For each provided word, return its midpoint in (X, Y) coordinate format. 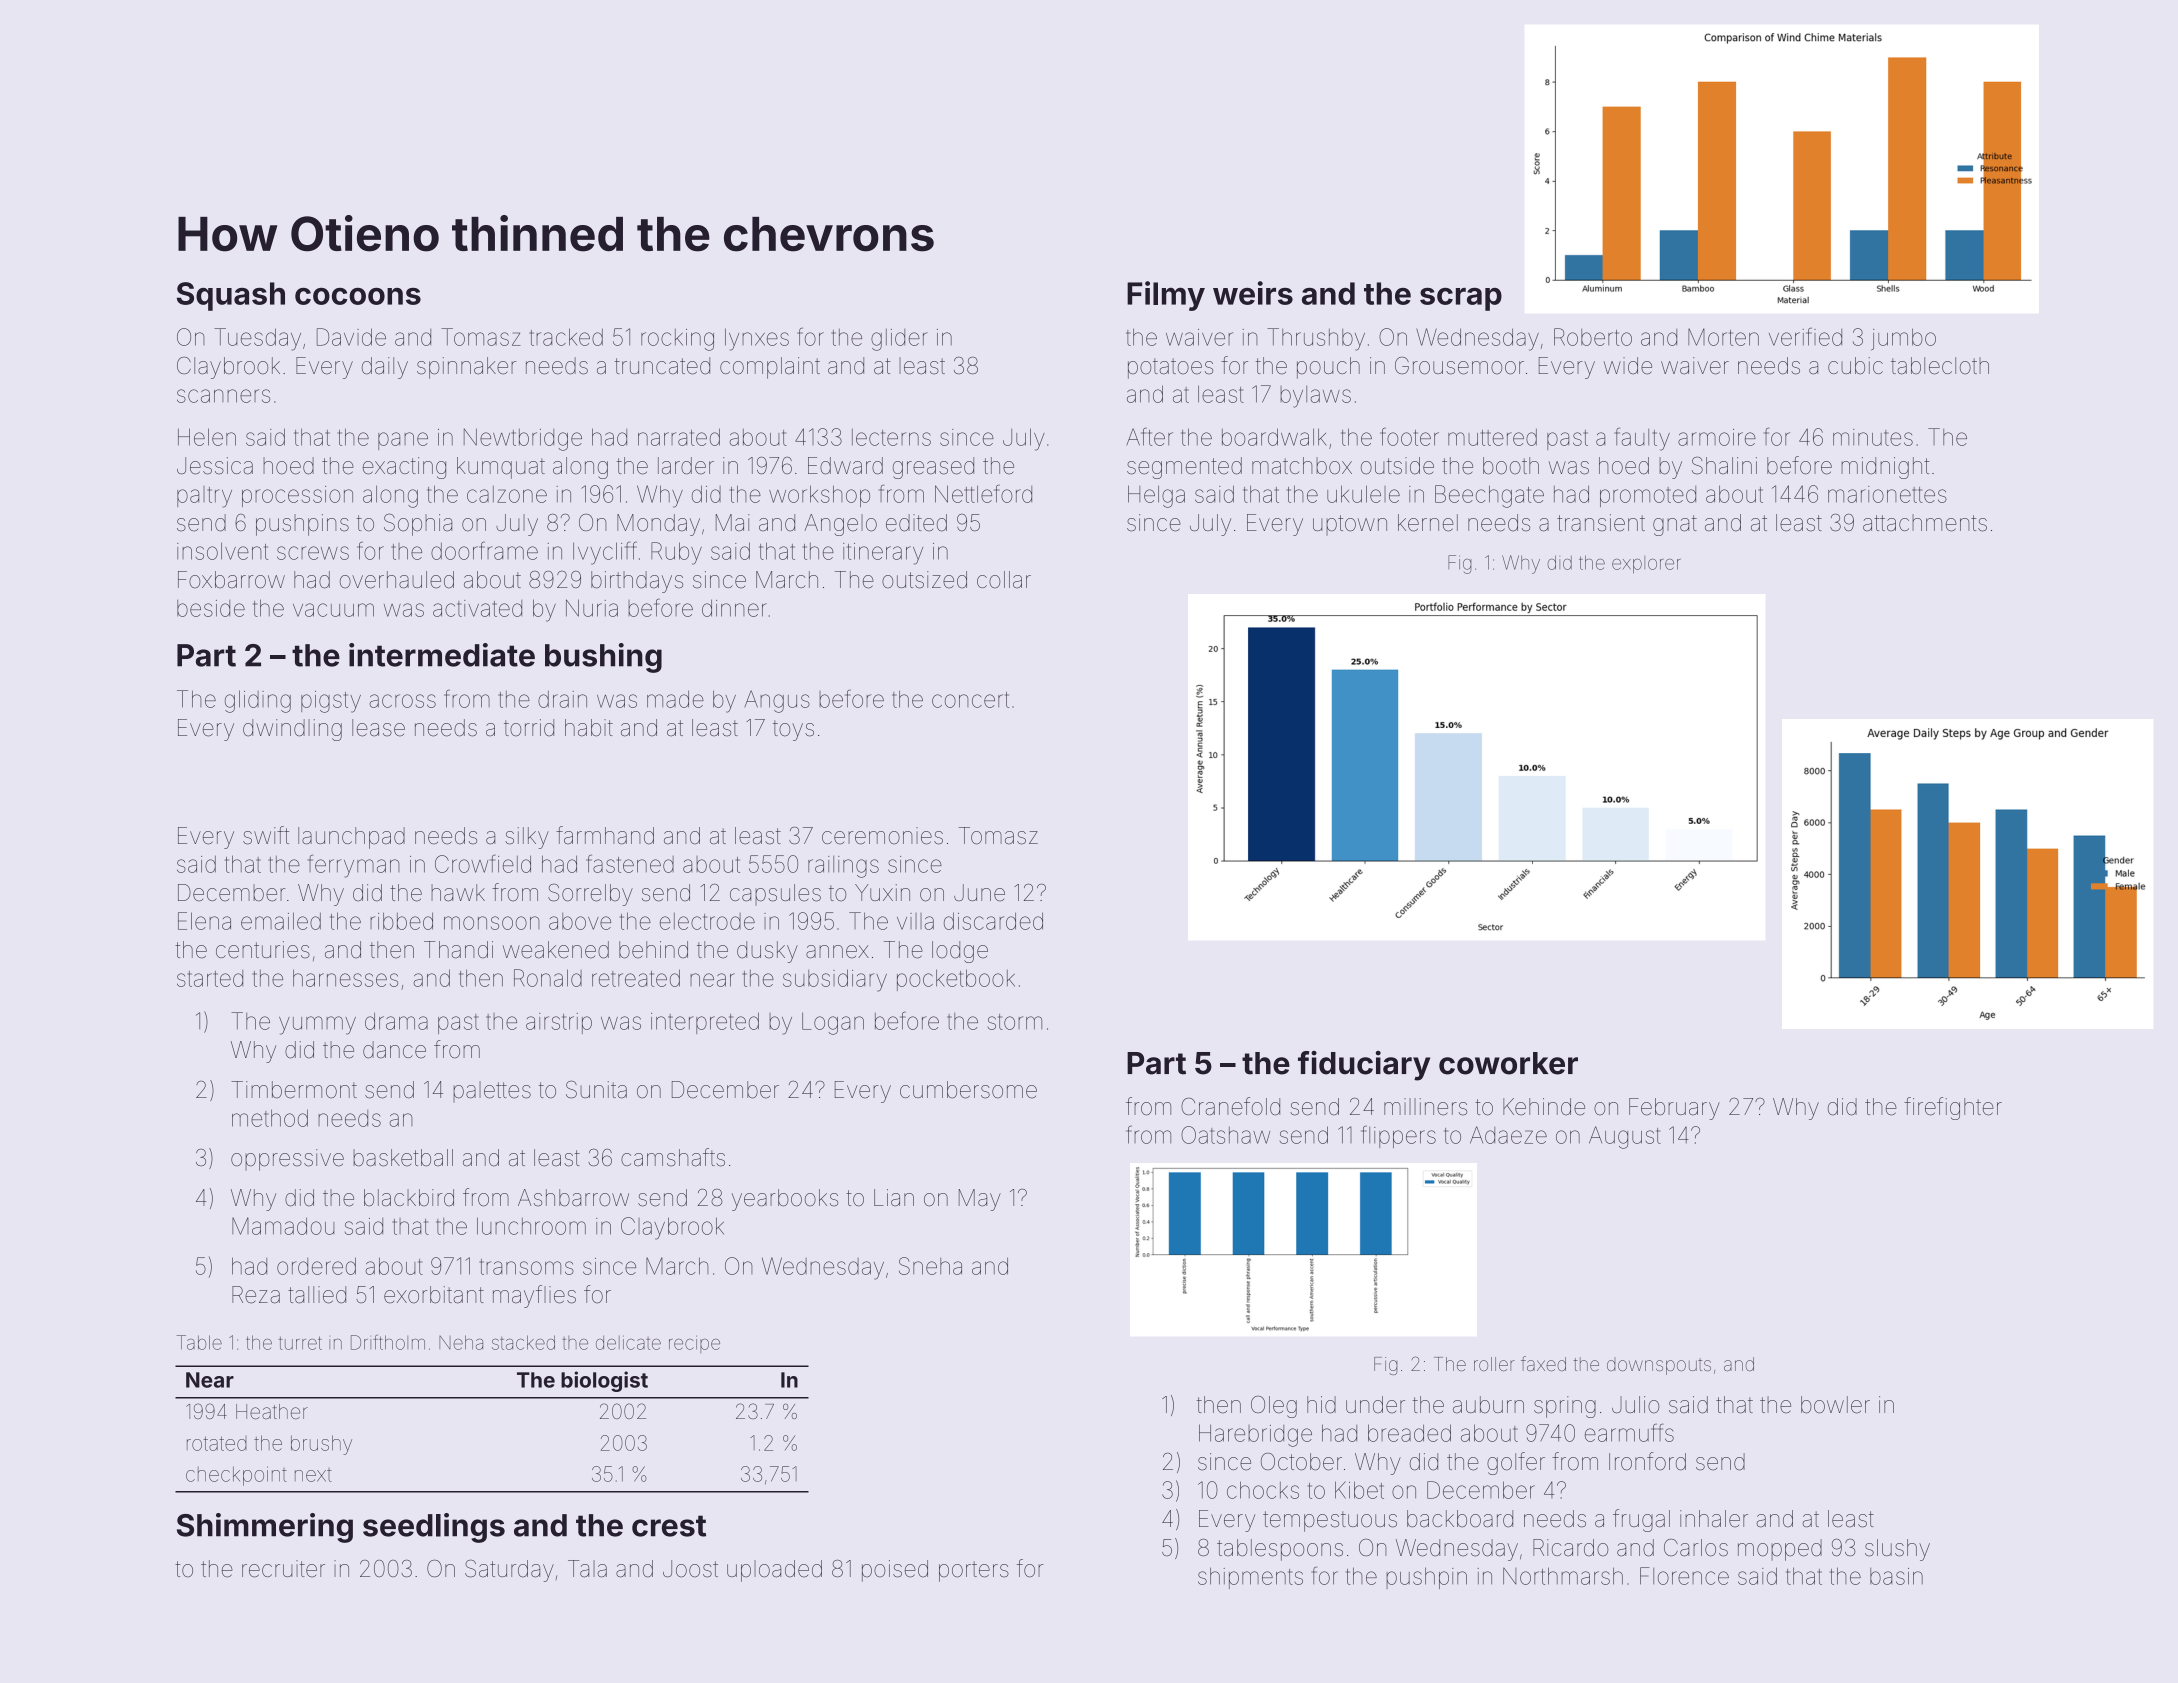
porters (974, 1571)
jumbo (1903, 339)
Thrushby (1316, 339)
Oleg (1274, 1407)
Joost (690, 1569)
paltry (204, 497)
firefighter (1953, 1108)
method (270, 1118)
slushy (1897, 1550)
